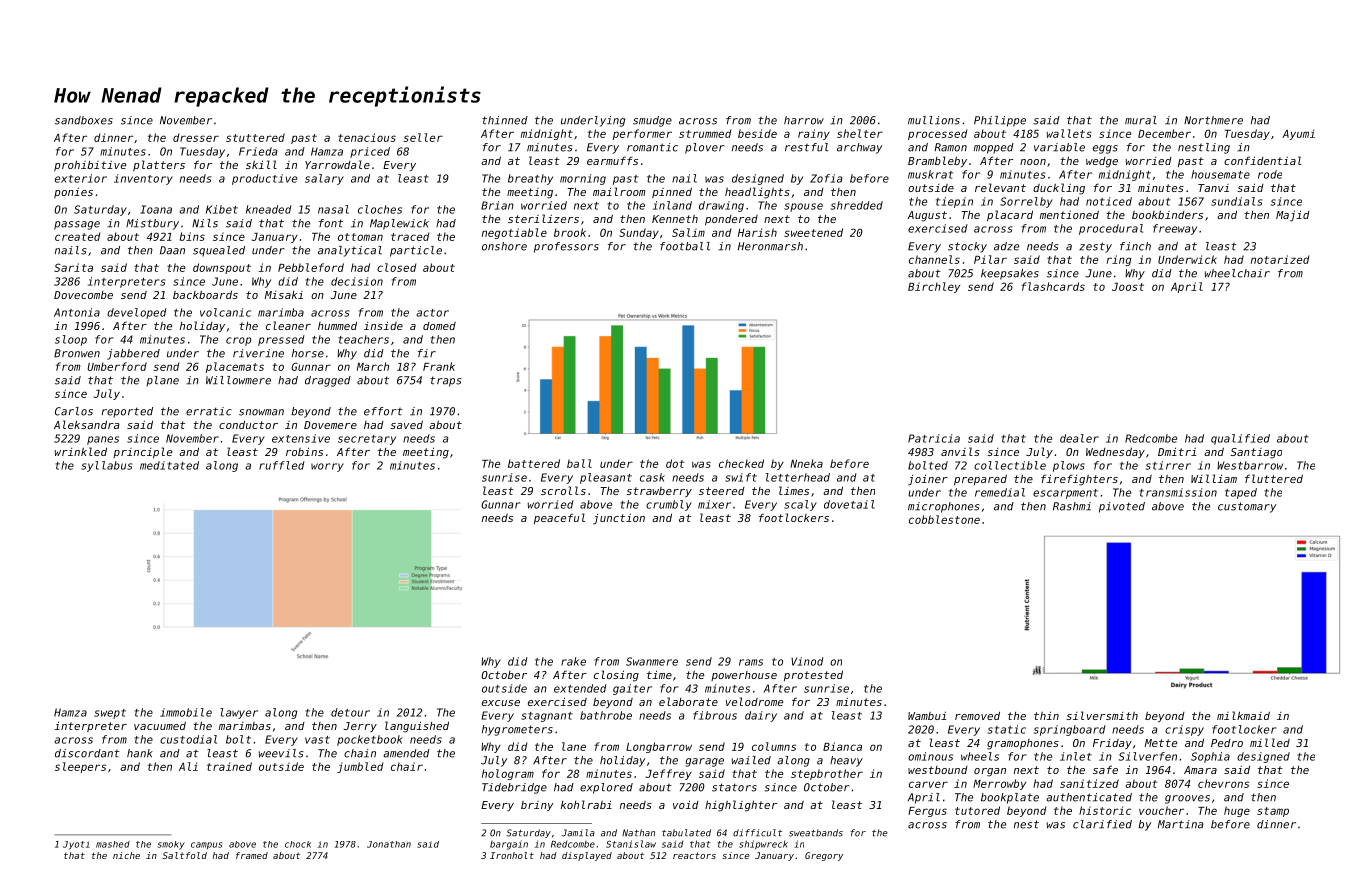 The width and height of the screenshot is (1372, 887). I want to click on harrow, so click(804, 120).
